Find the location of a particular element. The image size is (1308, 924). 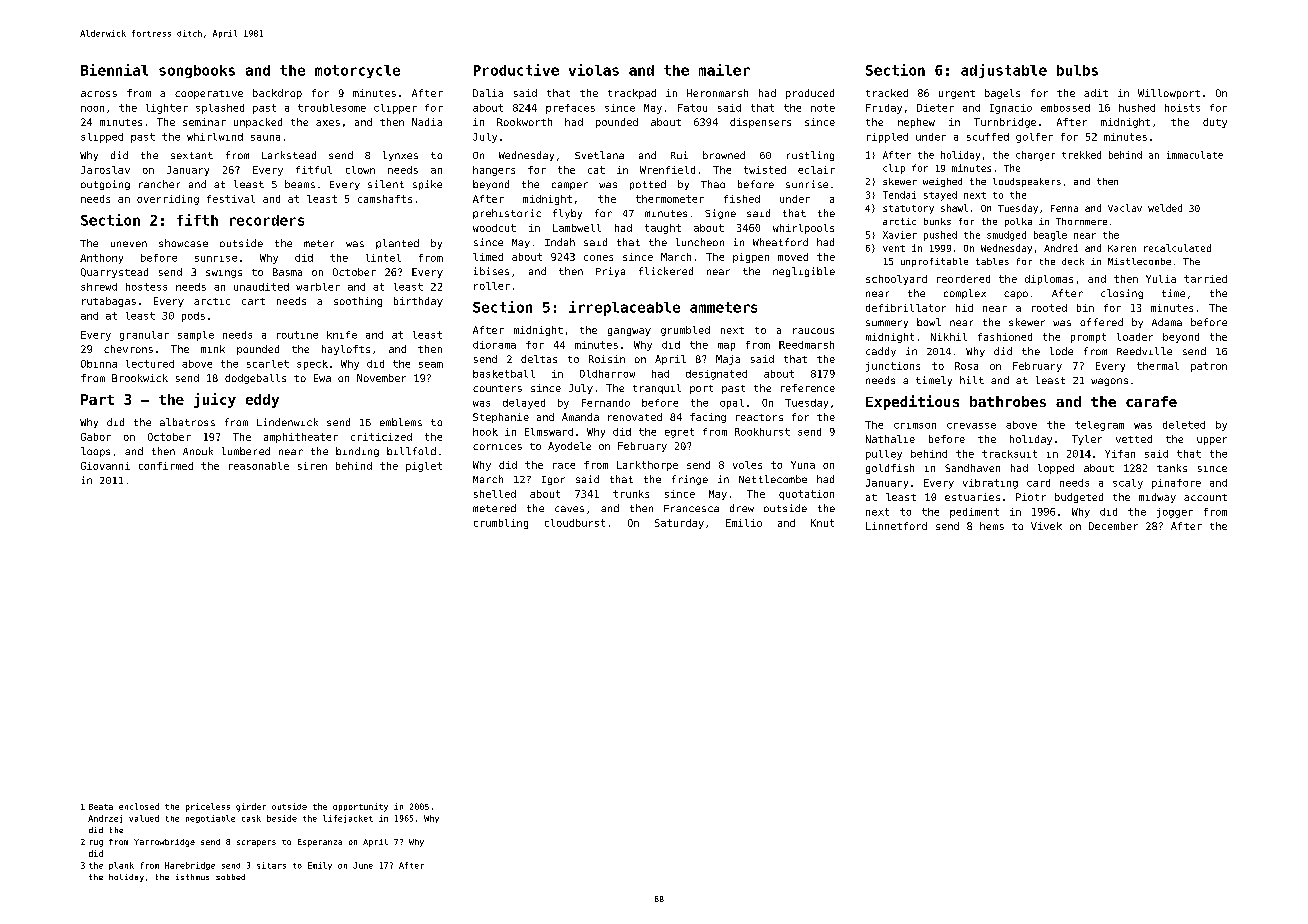

isthmus is located at coordinates (192, 877).
